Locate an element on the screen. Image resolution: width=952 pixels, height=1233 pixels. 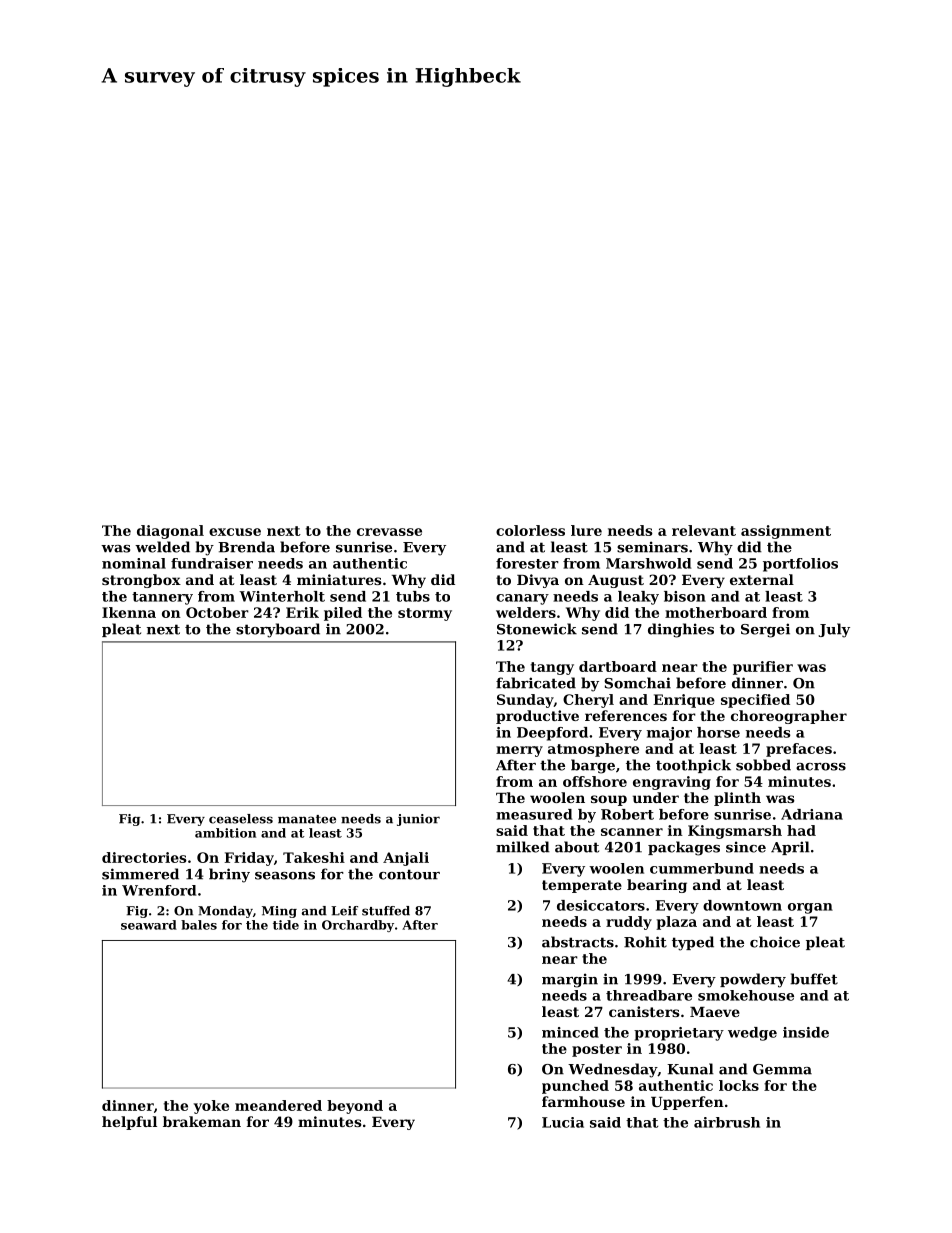
Sunday is located at coordinates (525, 701).
